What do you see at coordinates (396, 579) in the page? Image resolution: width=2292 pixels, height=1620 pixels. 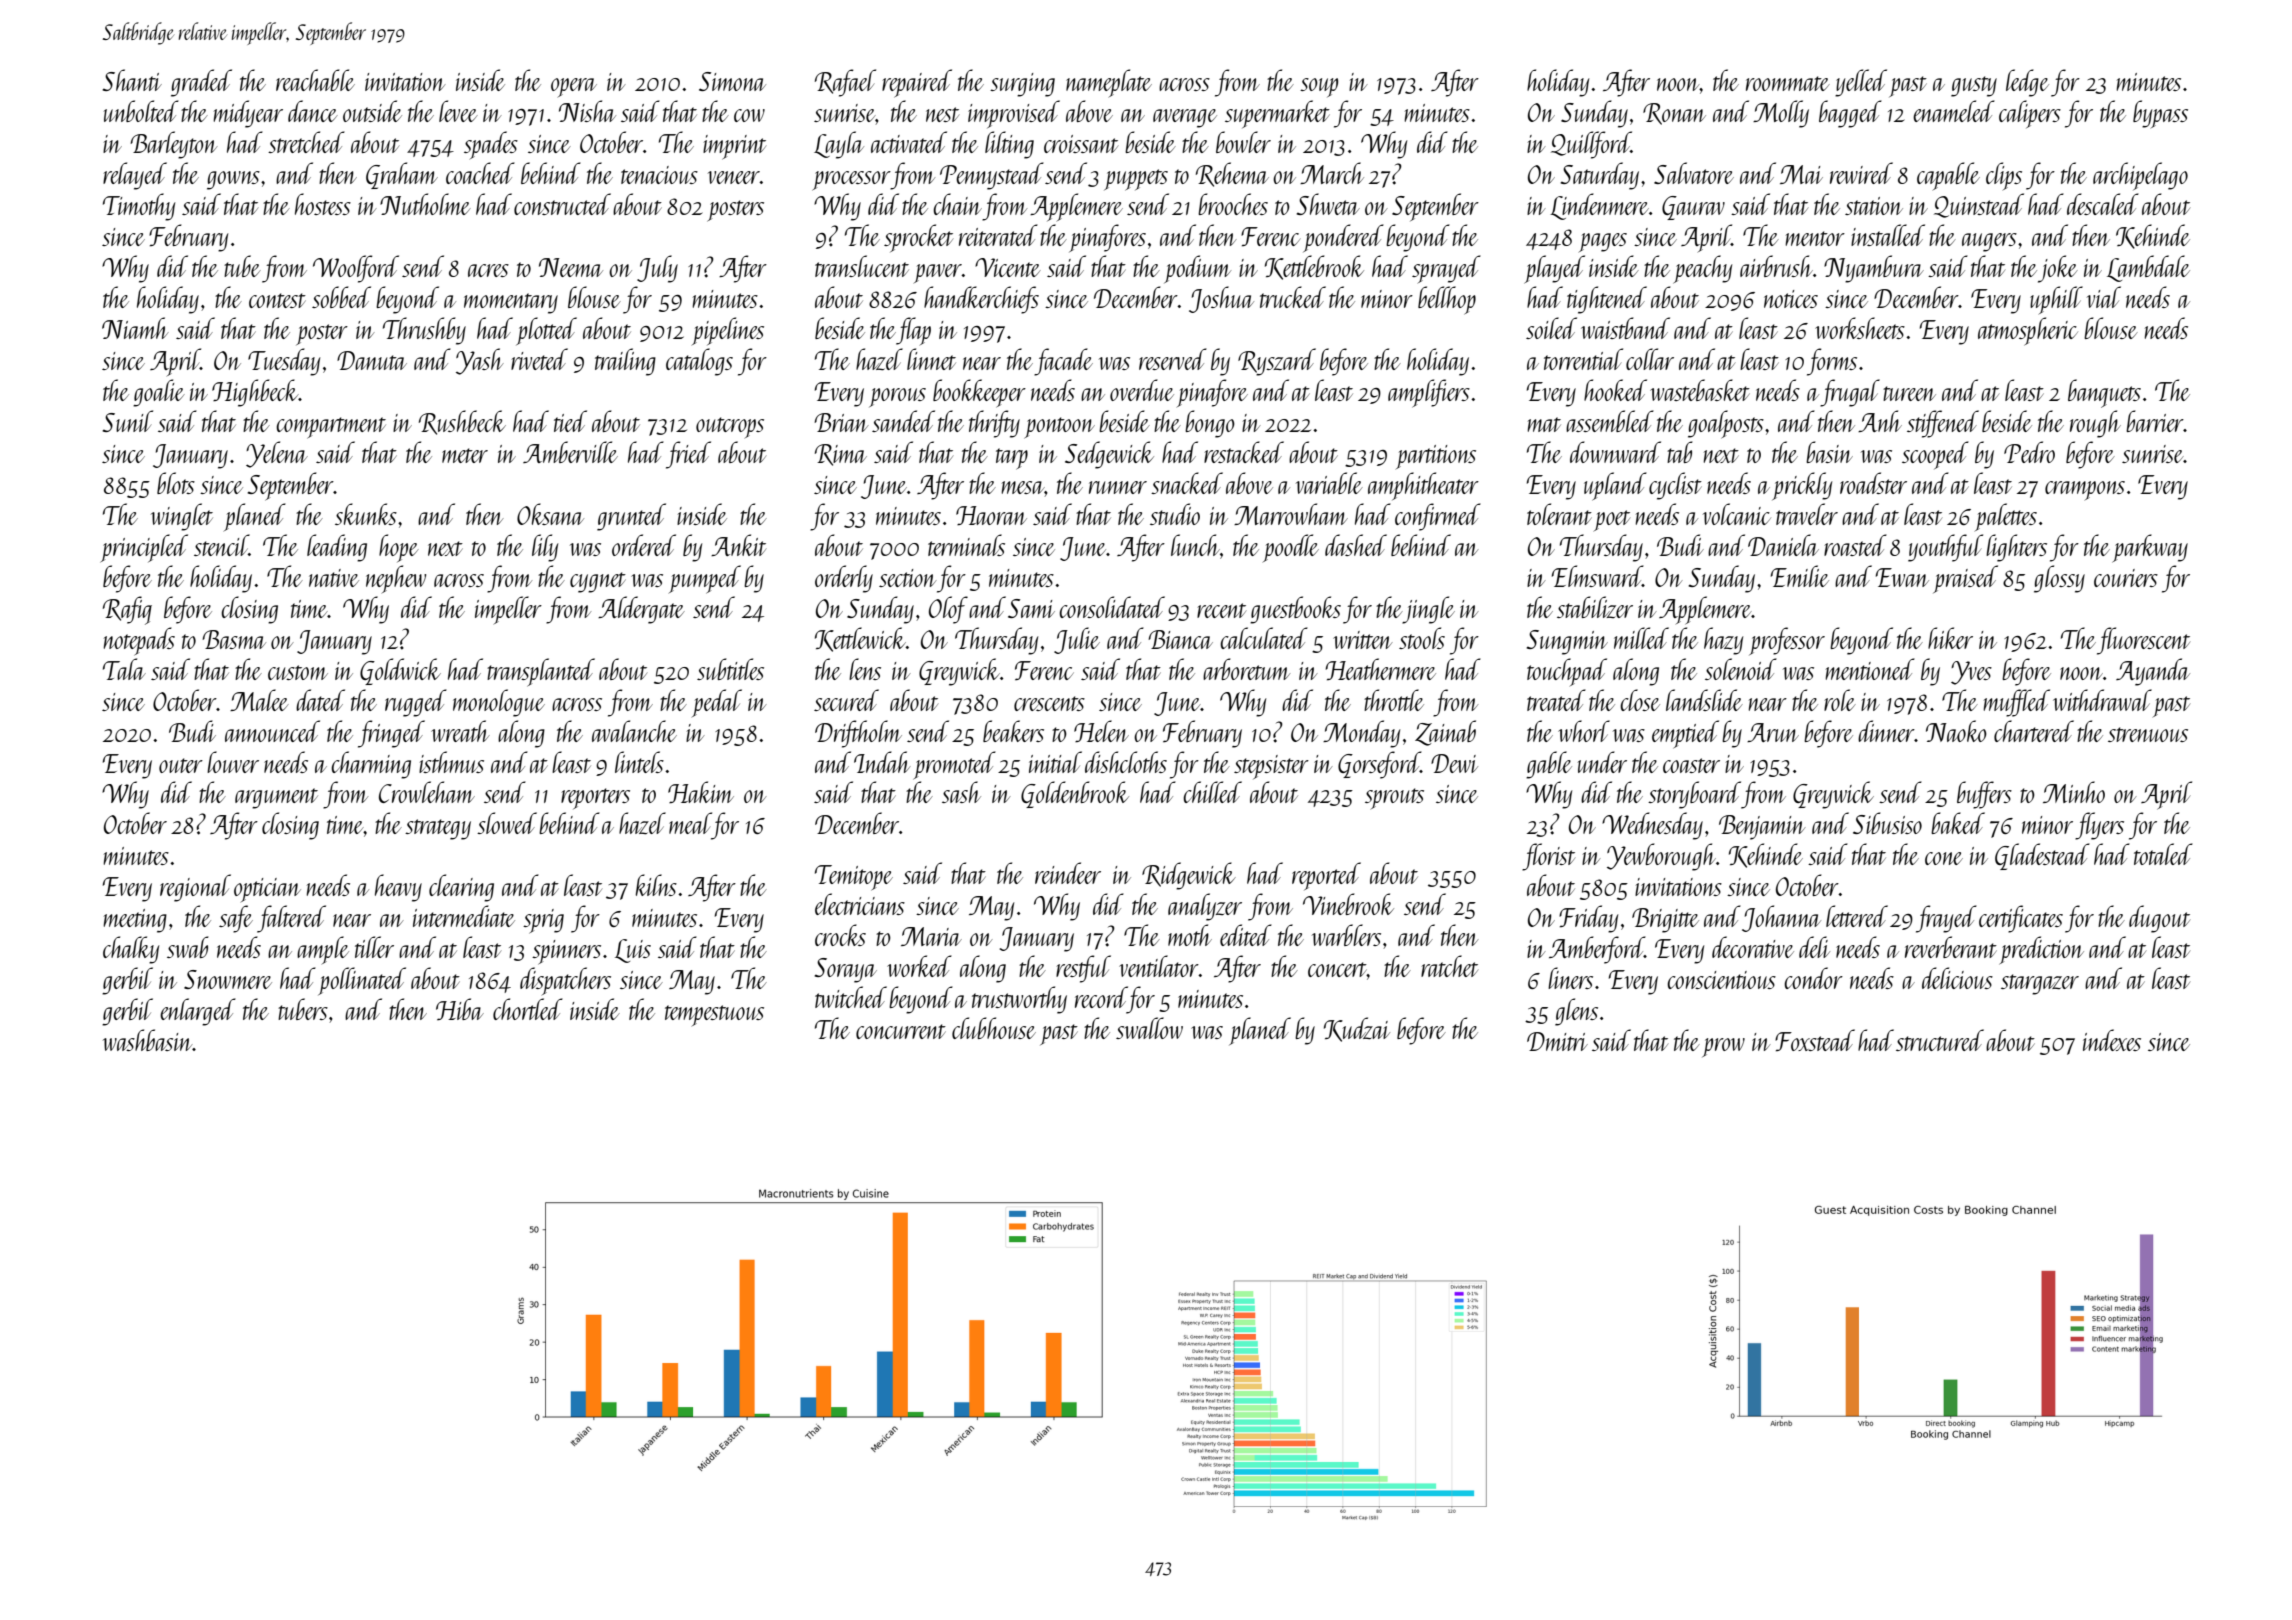 I see `nephew` at bounding box center [396, 579].
